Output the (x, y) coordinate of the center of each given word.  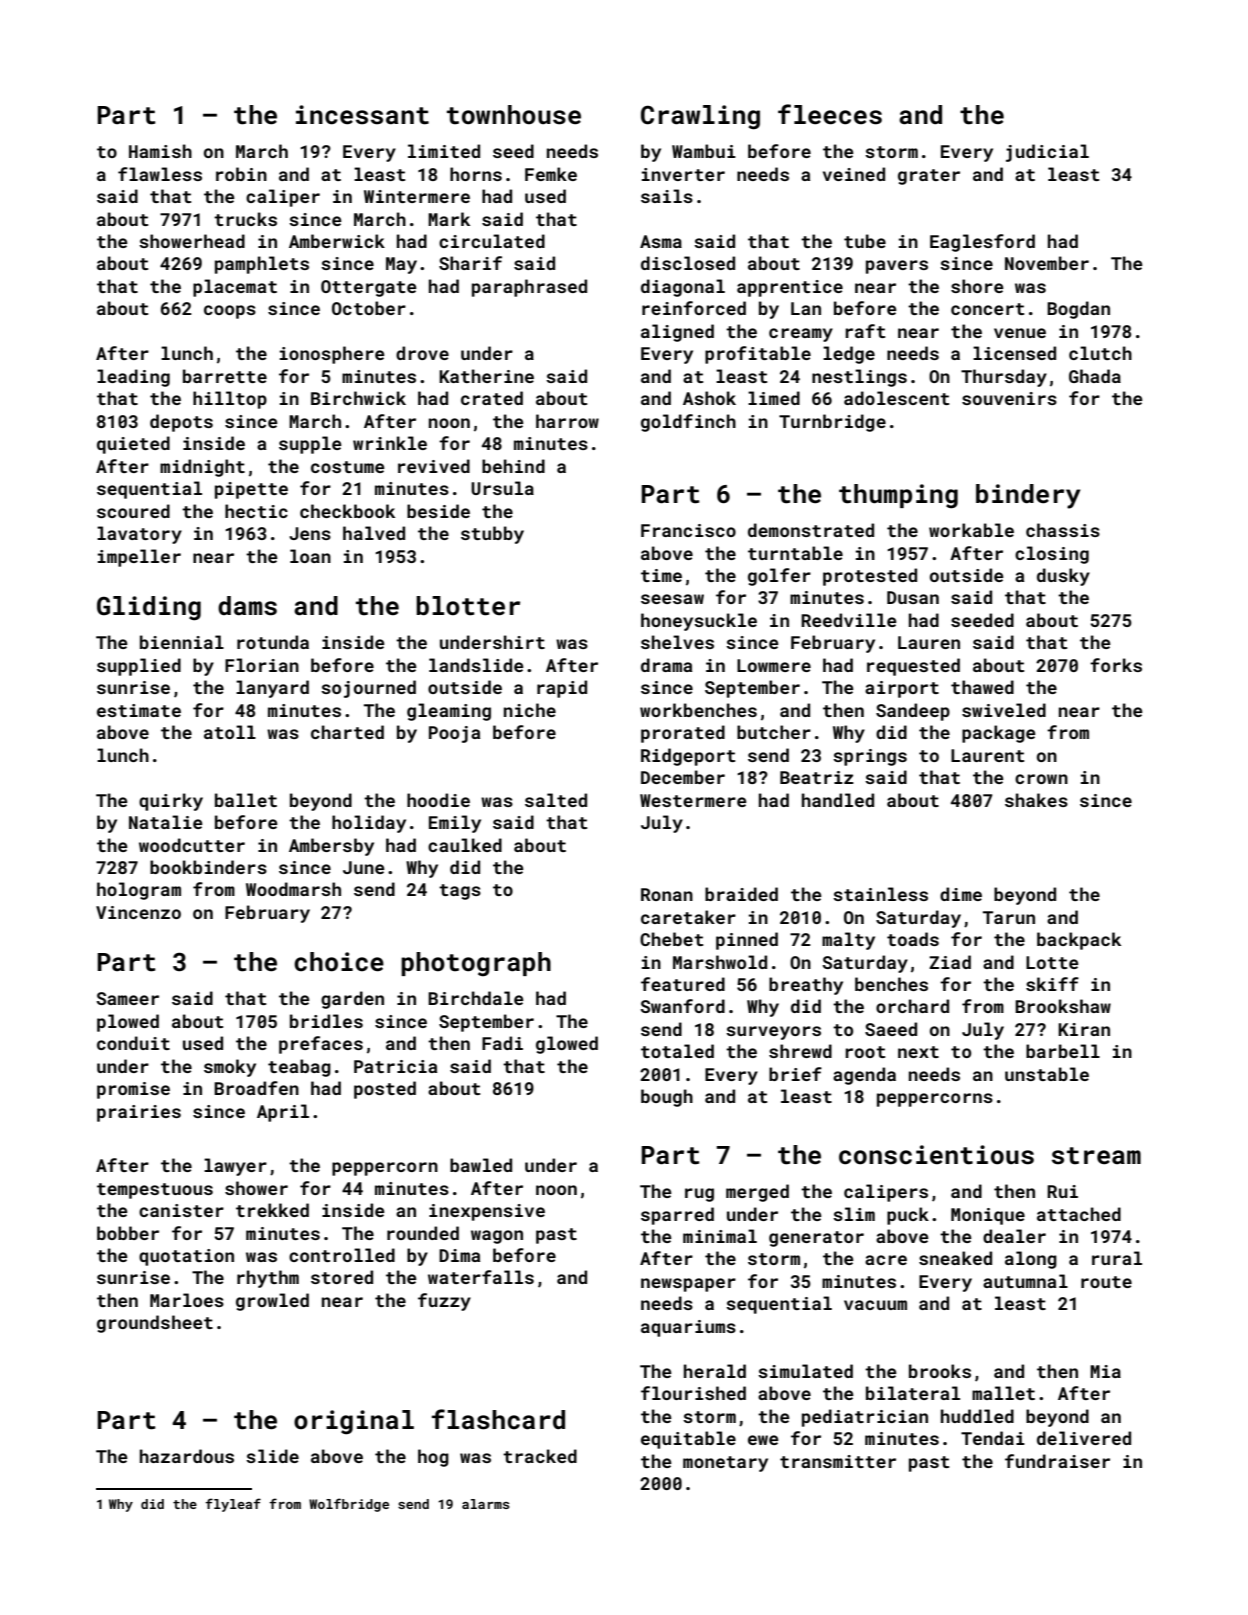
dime (961, 894)
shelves (677, 642)
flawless (160, 174)
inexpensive (487, 1212)
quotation (186, 1257)
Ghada (1095, 376)
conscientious (936, 1155)
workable (971, 530)
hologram (139, 891)
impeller (139, 558)
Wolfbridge (349, 1505)
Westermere (693, 800)
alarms (486, 1504)
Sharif (470, 263)
